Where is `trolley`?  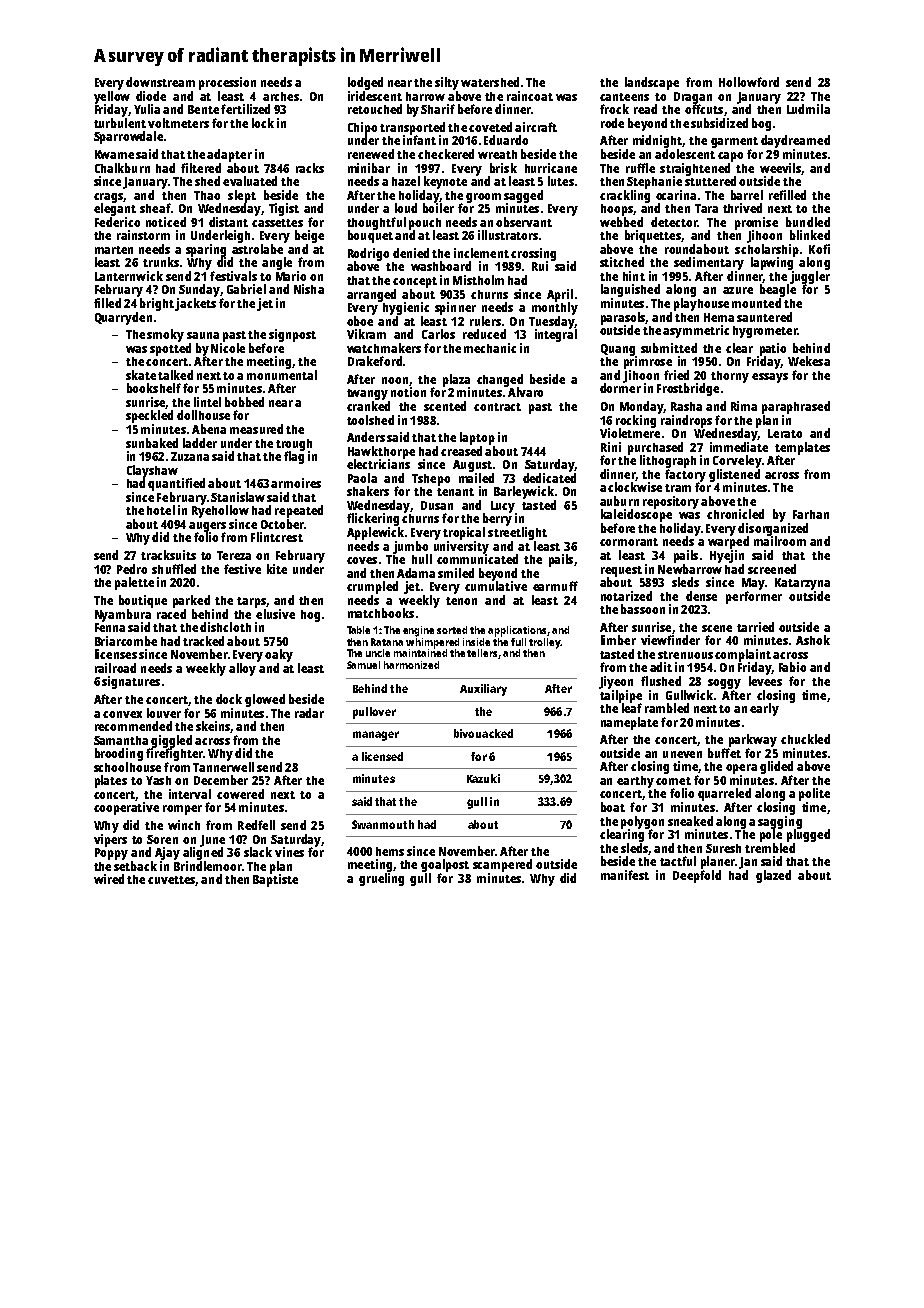 trolley is located at coordinates (544, 643).
